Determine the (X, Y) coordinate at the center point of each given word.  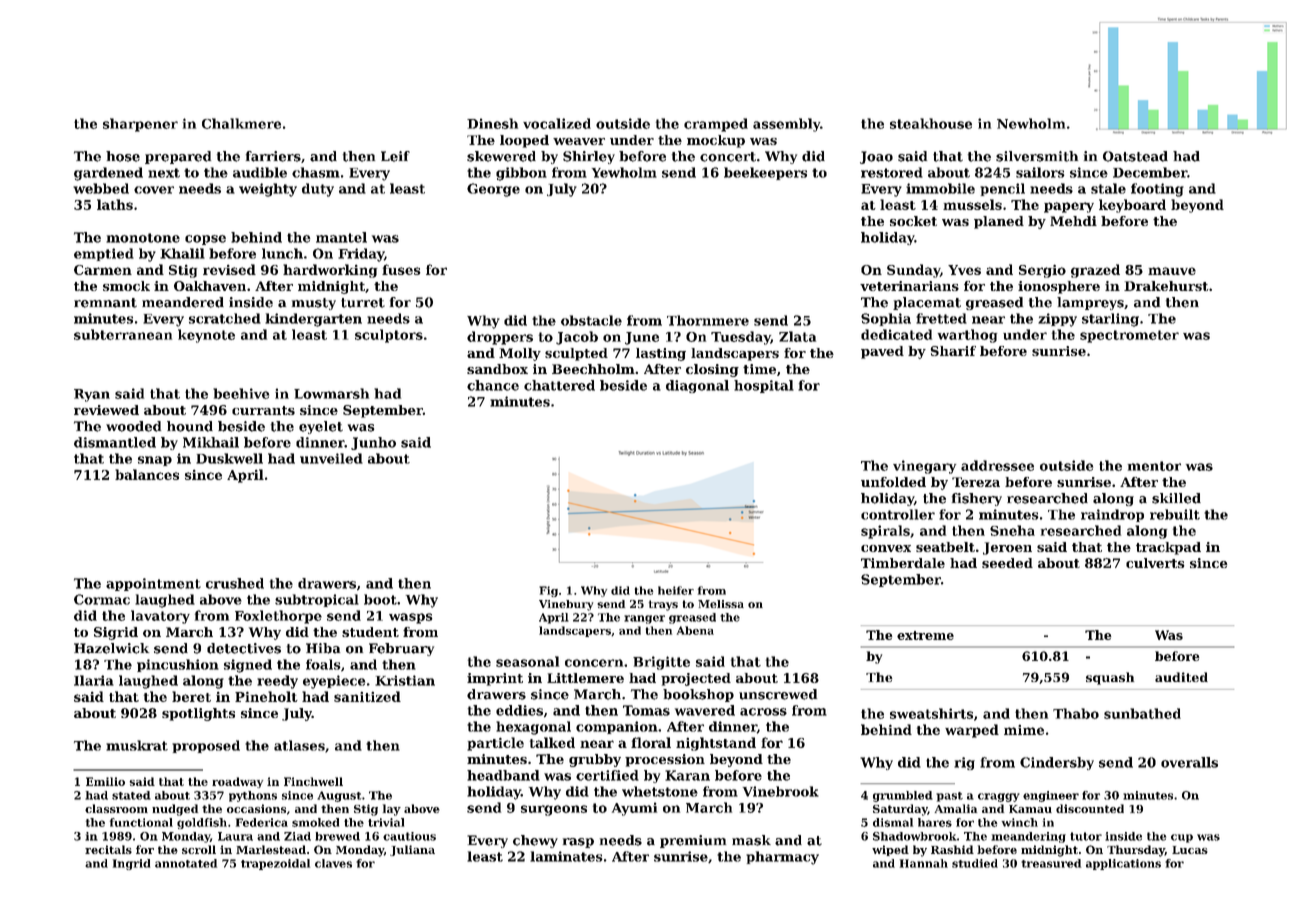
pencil (1002, 189)
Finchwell (313, 781)
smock (126, 286)
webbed (101, 188)
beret (191, 696)
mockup (716, 141)
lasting (661, 354)
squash (1110, 678)
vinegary (924, 467)
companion (617, 727)
